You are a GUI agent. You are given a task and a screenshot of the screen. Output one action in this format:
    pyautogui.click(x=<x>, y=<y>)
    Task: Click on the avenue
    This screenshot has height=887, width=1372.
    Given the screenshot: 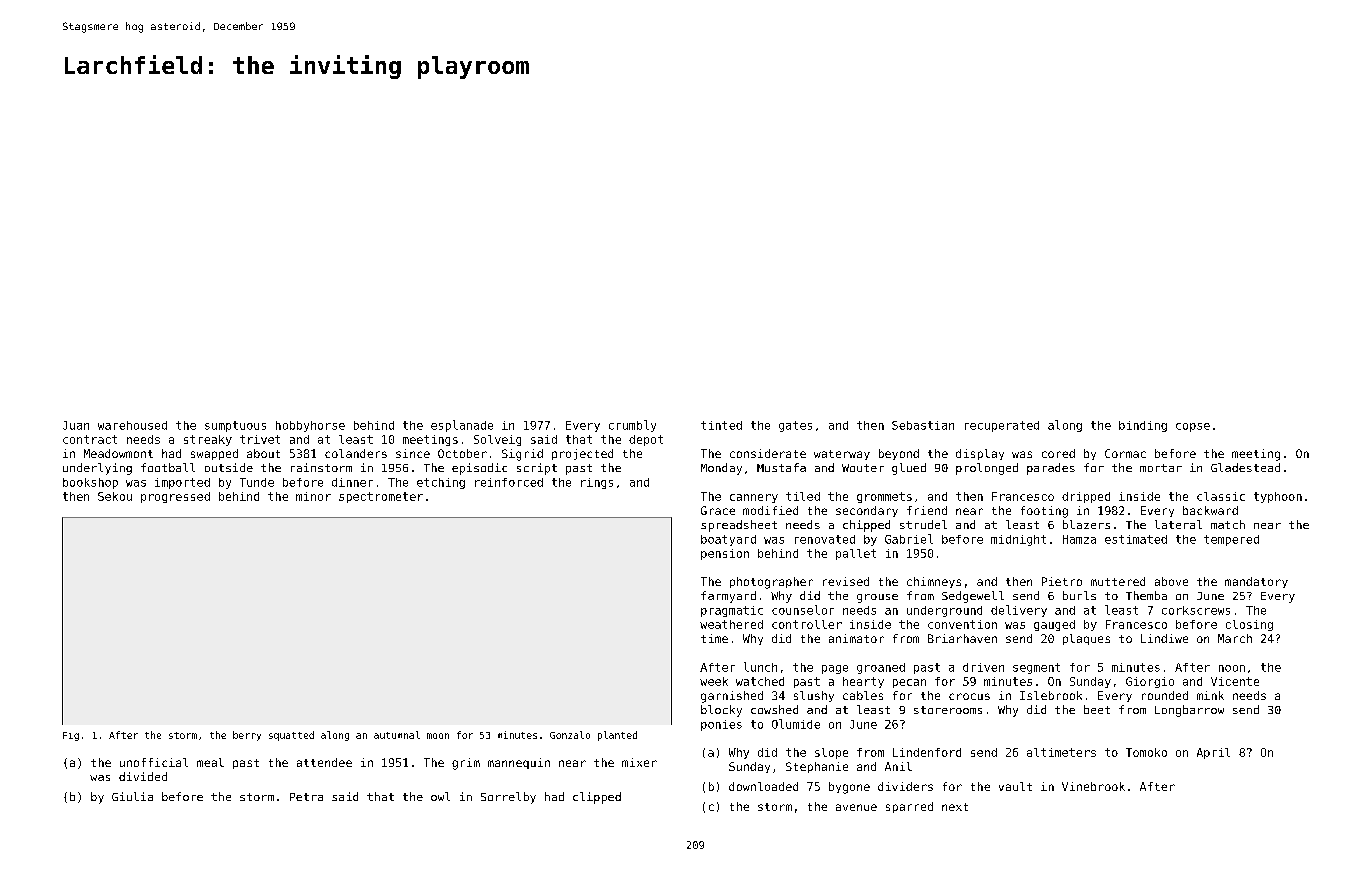 What is the action you would take?
    pyautogui.click(x=856, y=807)
